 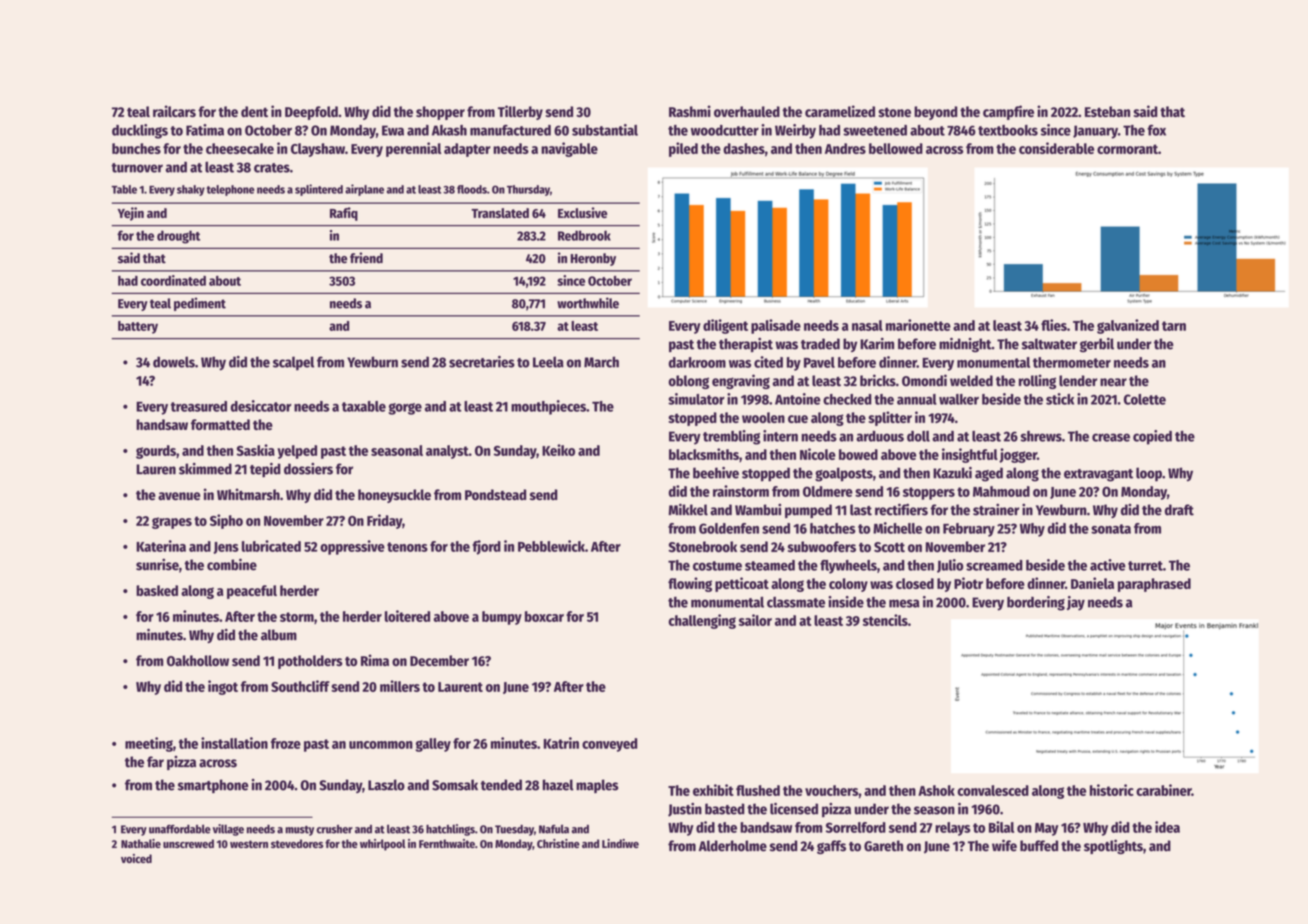 What do you see at coordinates (1008, 112) in the screenshot?
I see `campfire` at bounding box center [1008, 112].
